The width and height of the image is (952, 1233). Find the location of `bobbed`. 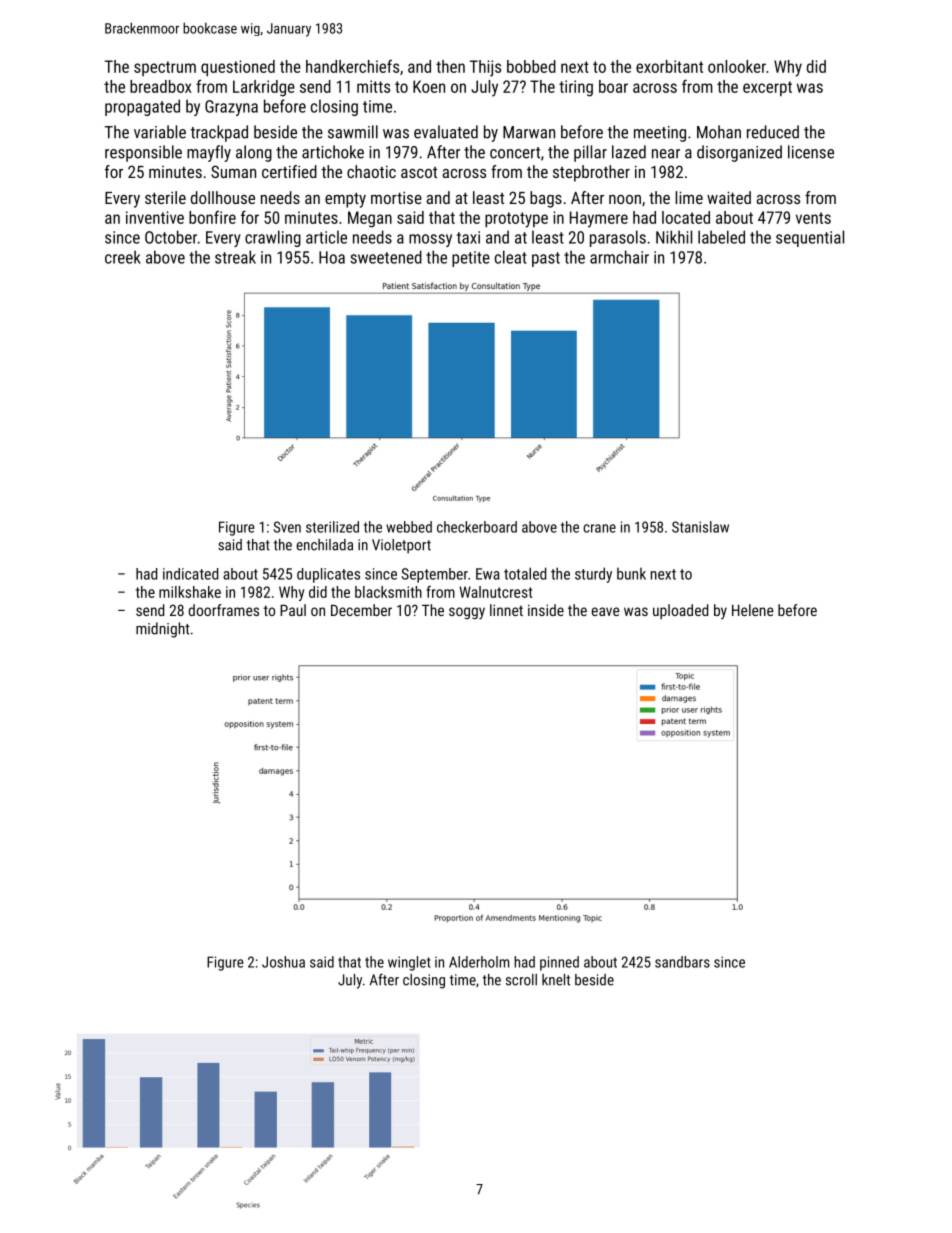

bobbed is located at coordinates (531, 66).
